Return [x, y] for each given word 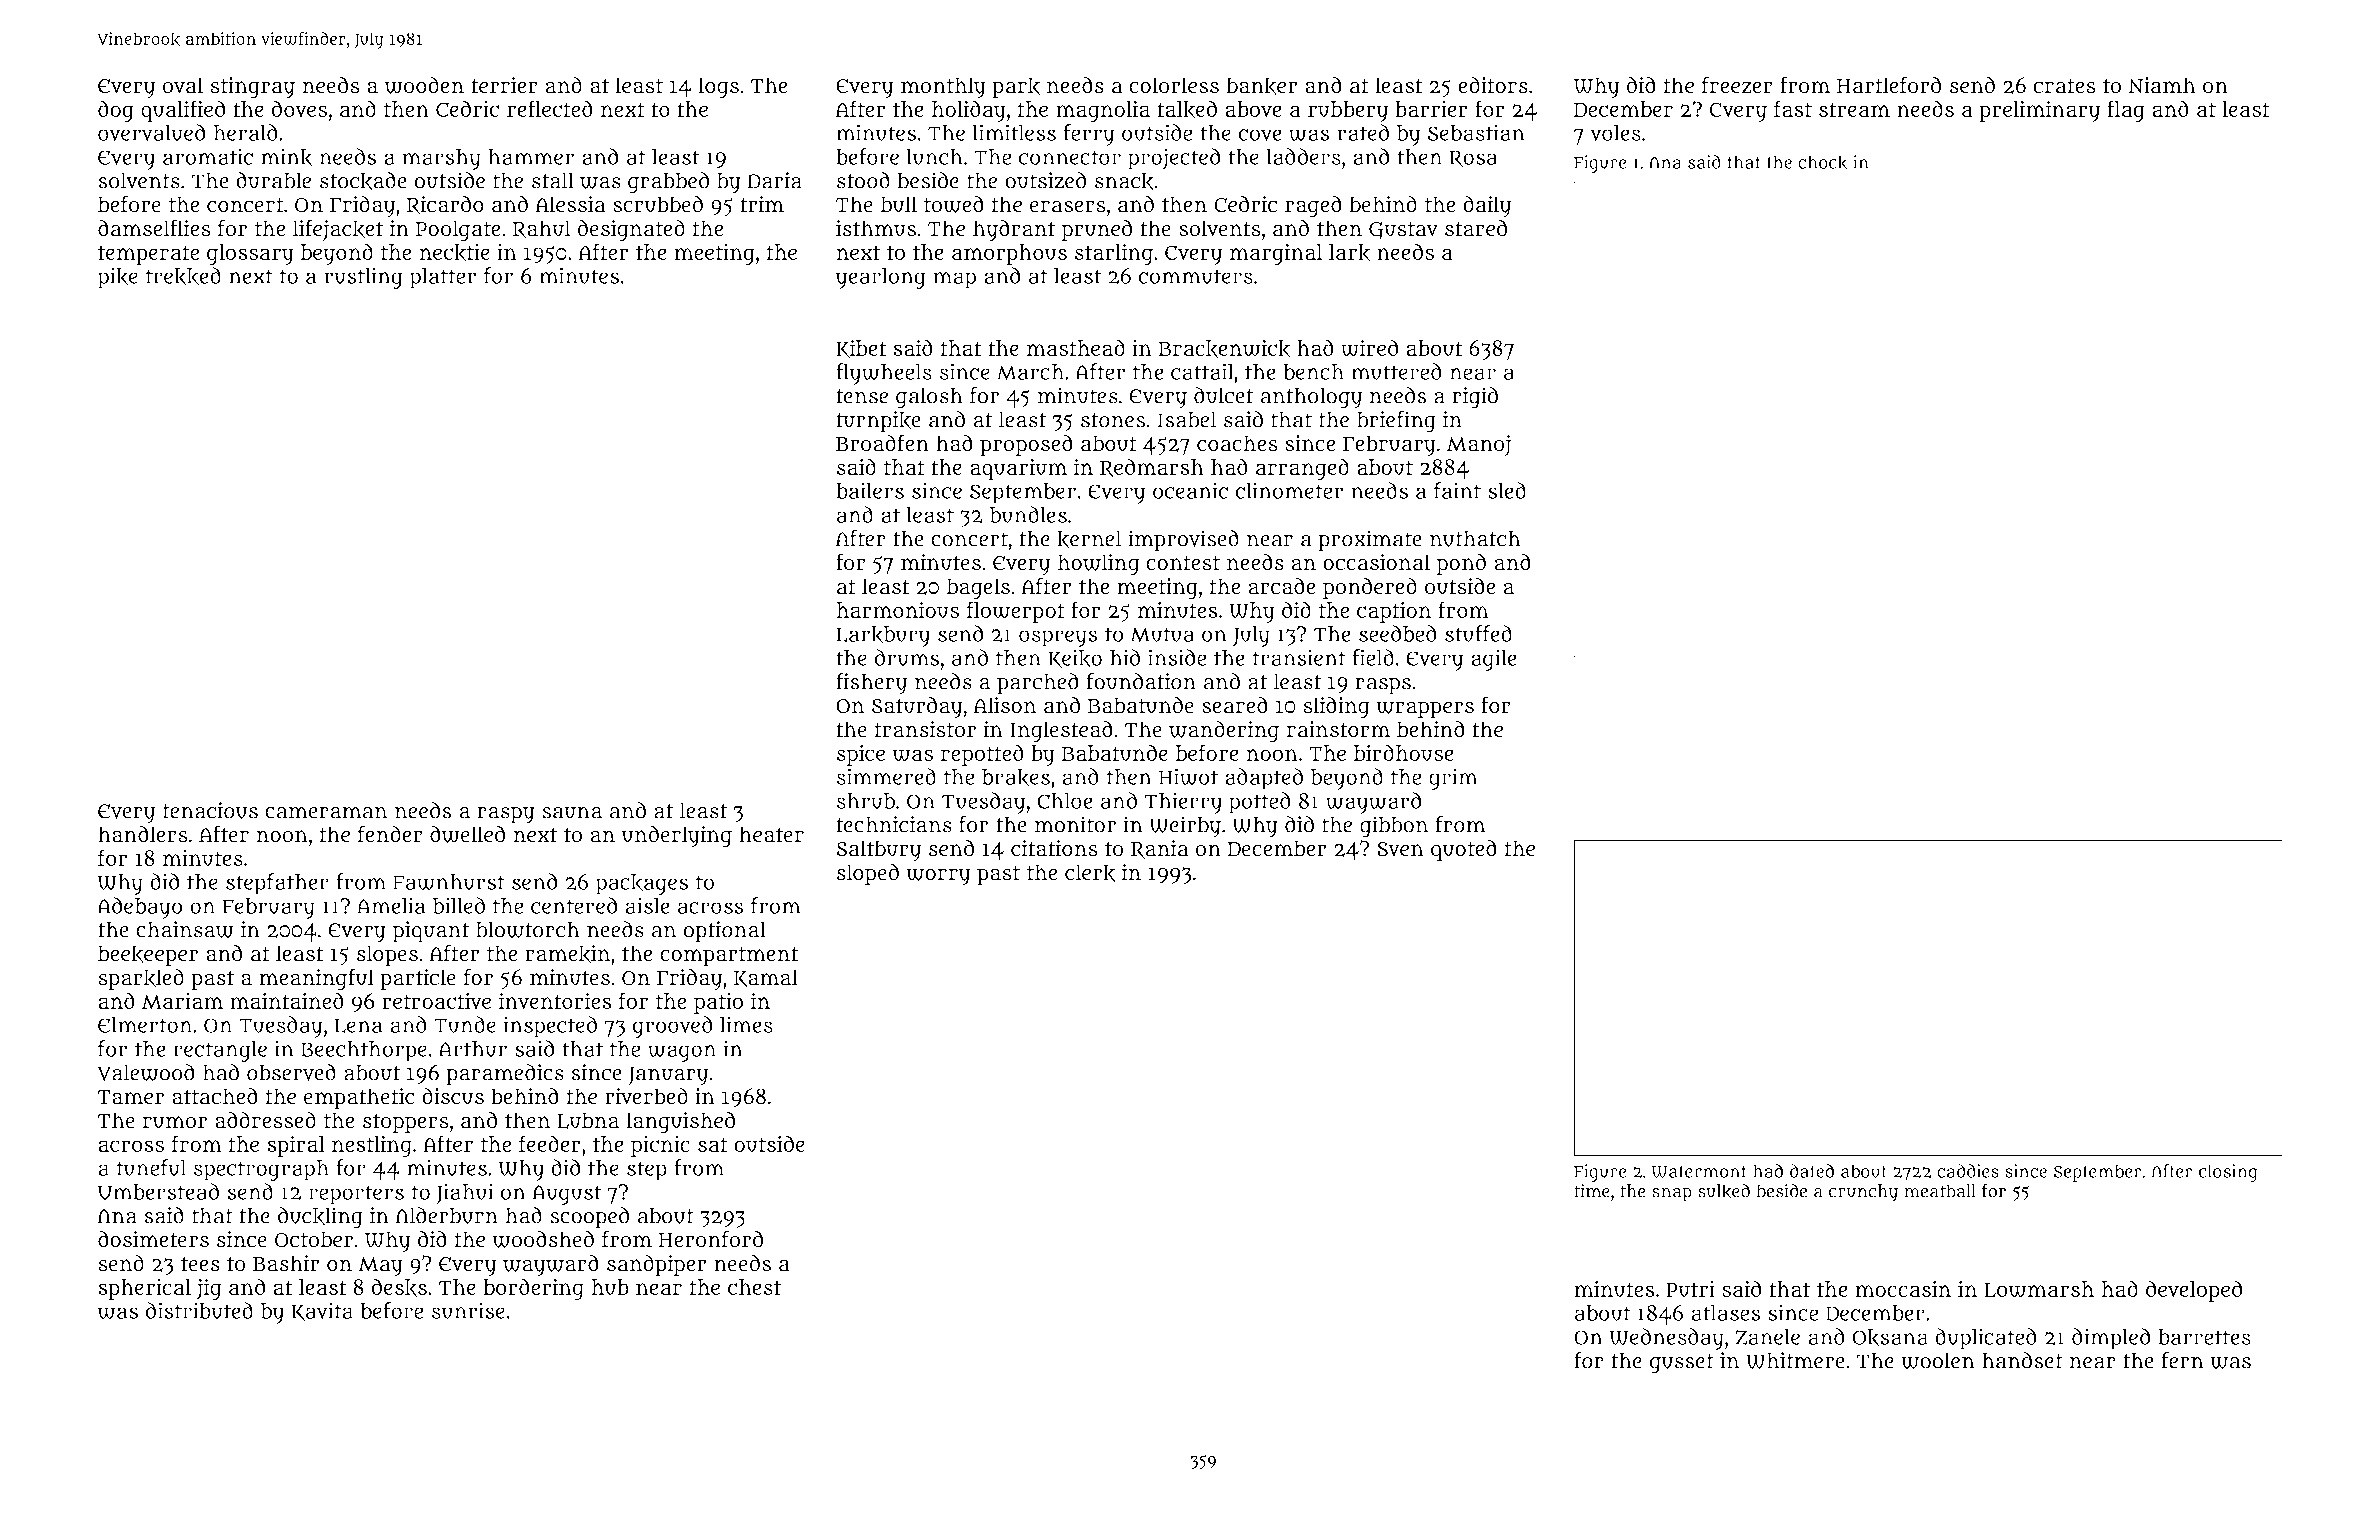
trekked [183, 276]
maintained [287, 1000]
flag [2126, 111]
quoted [1464, 850]
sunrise [468, 1310]
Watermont [1699, 1172]
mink [286, 157]
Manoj [1479, 445]
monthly [943, 88]
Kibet [861, 349]
